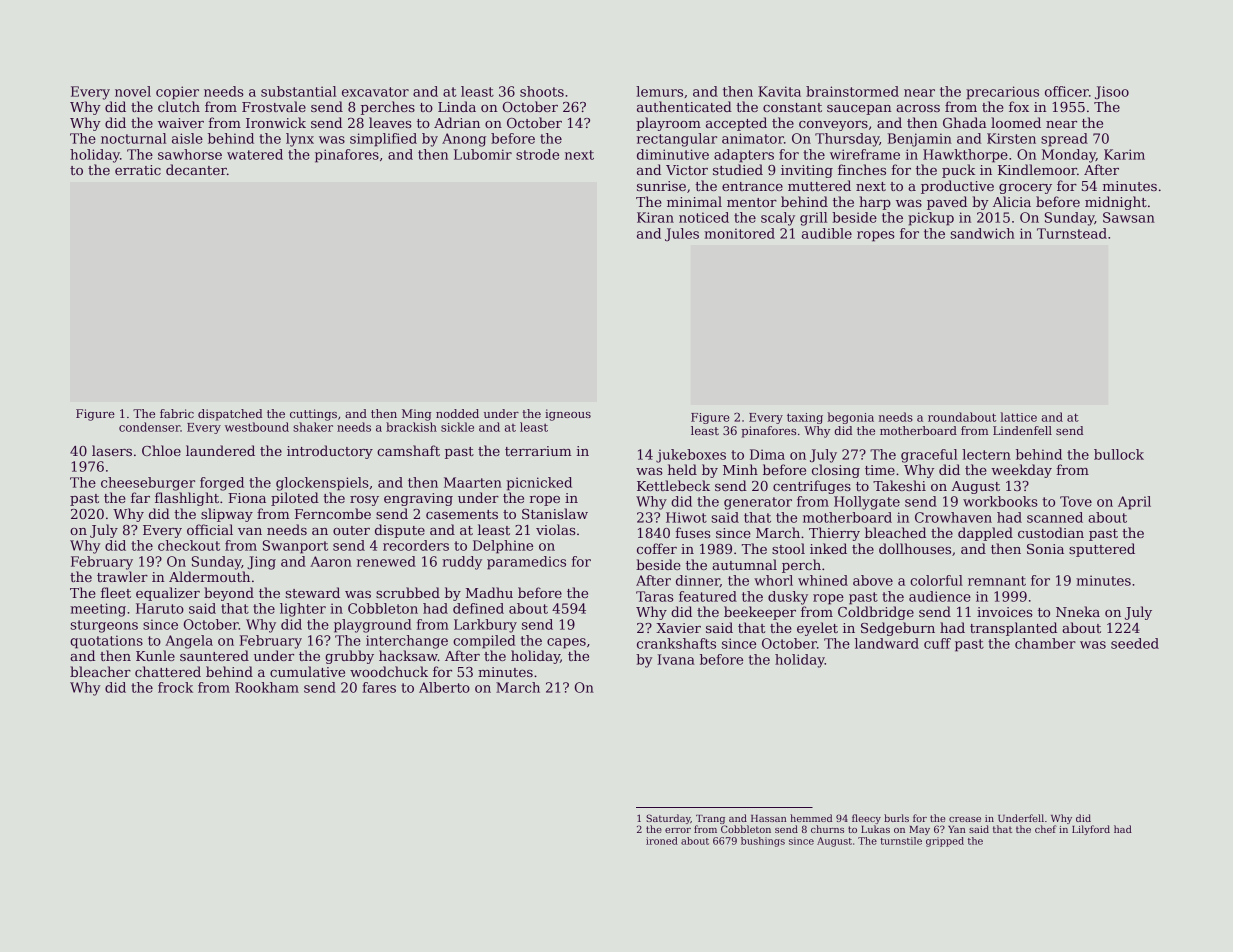 Image resolution: width=1233 pixels, height=952 pixels. What do you see at coordinates (457, 427) in the screenshot?
I see `sickle` at bounding box center [457, 427].
